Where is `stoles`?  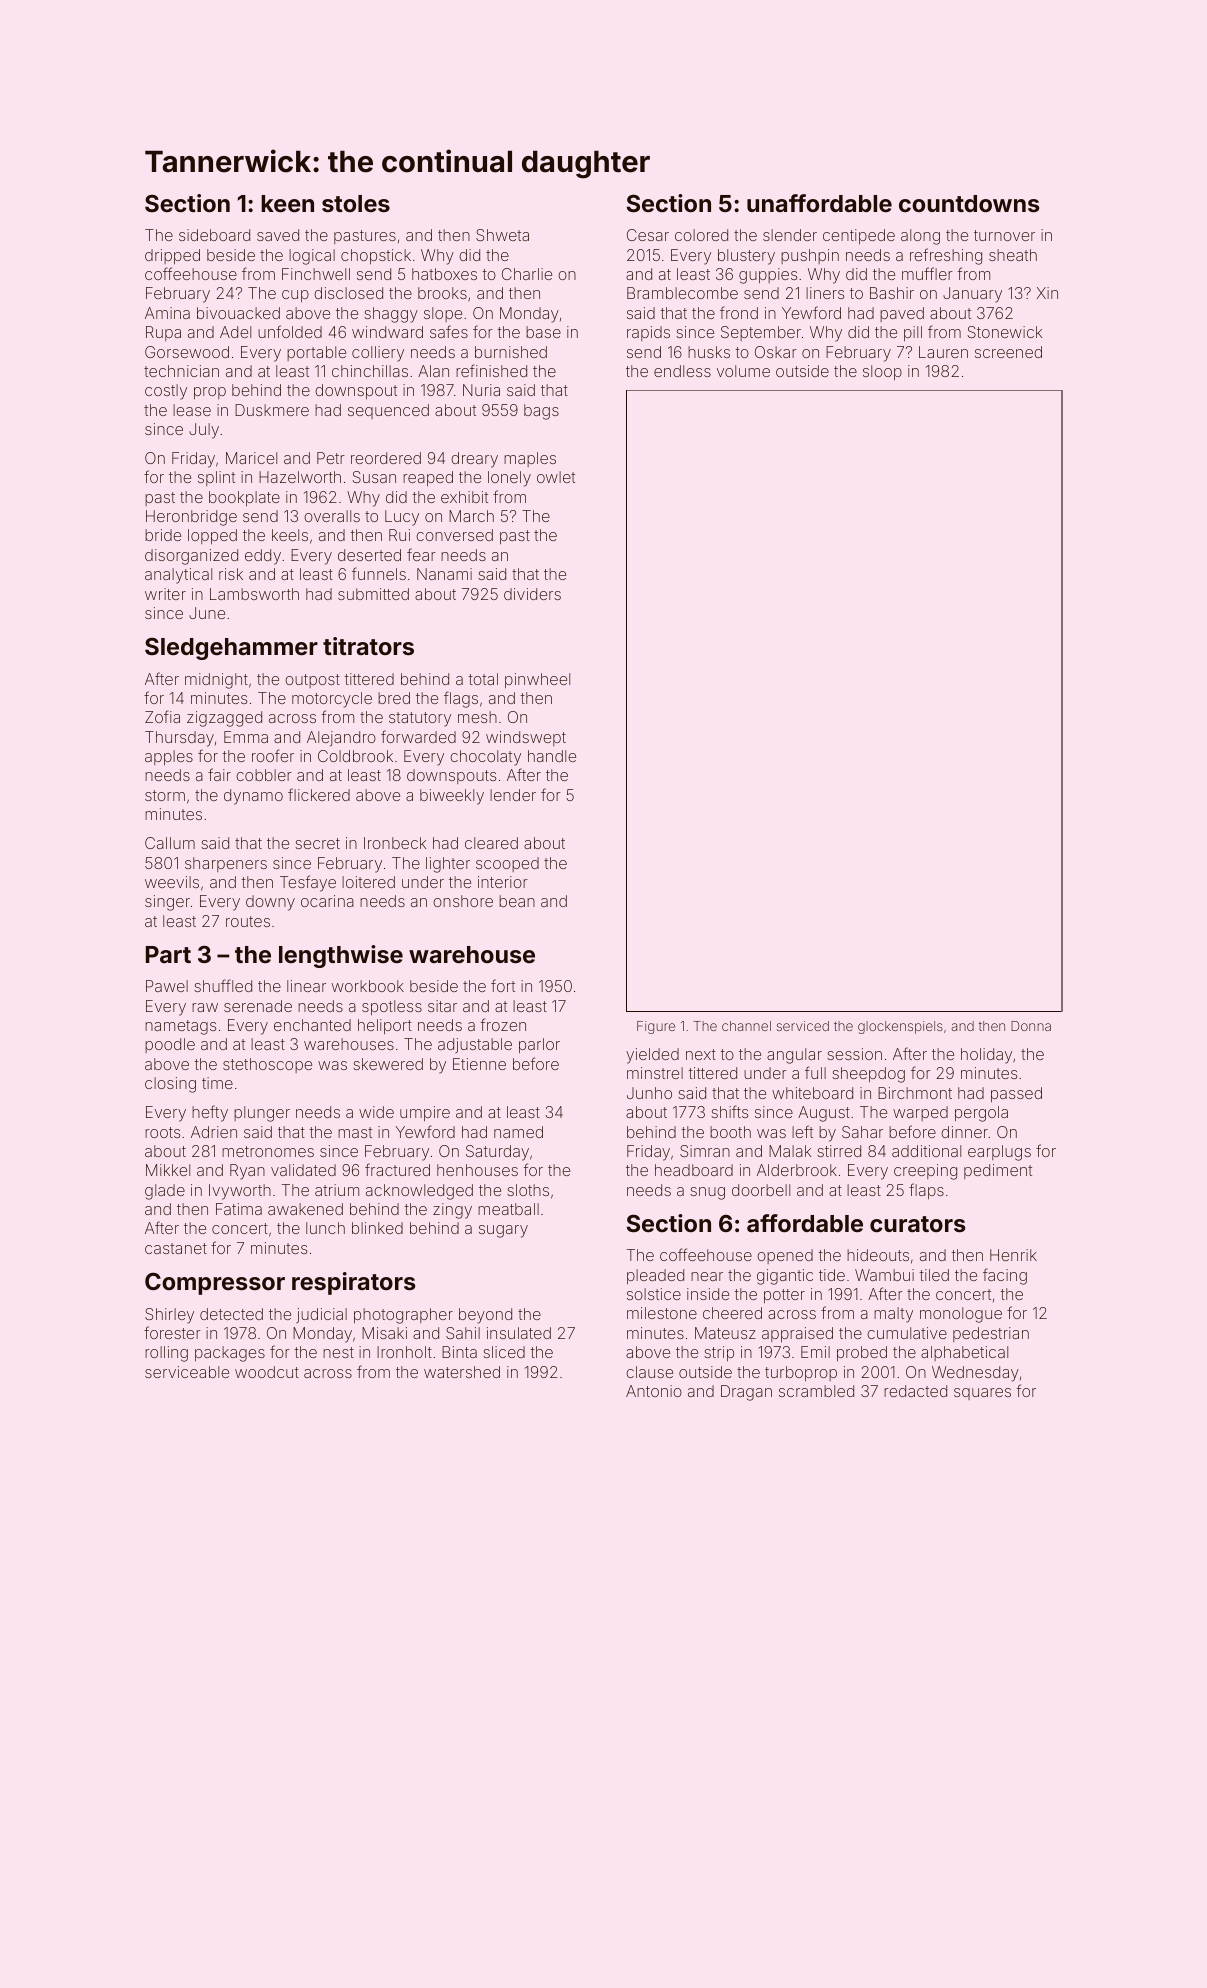 stoles is located at coordinates (356, 203).
